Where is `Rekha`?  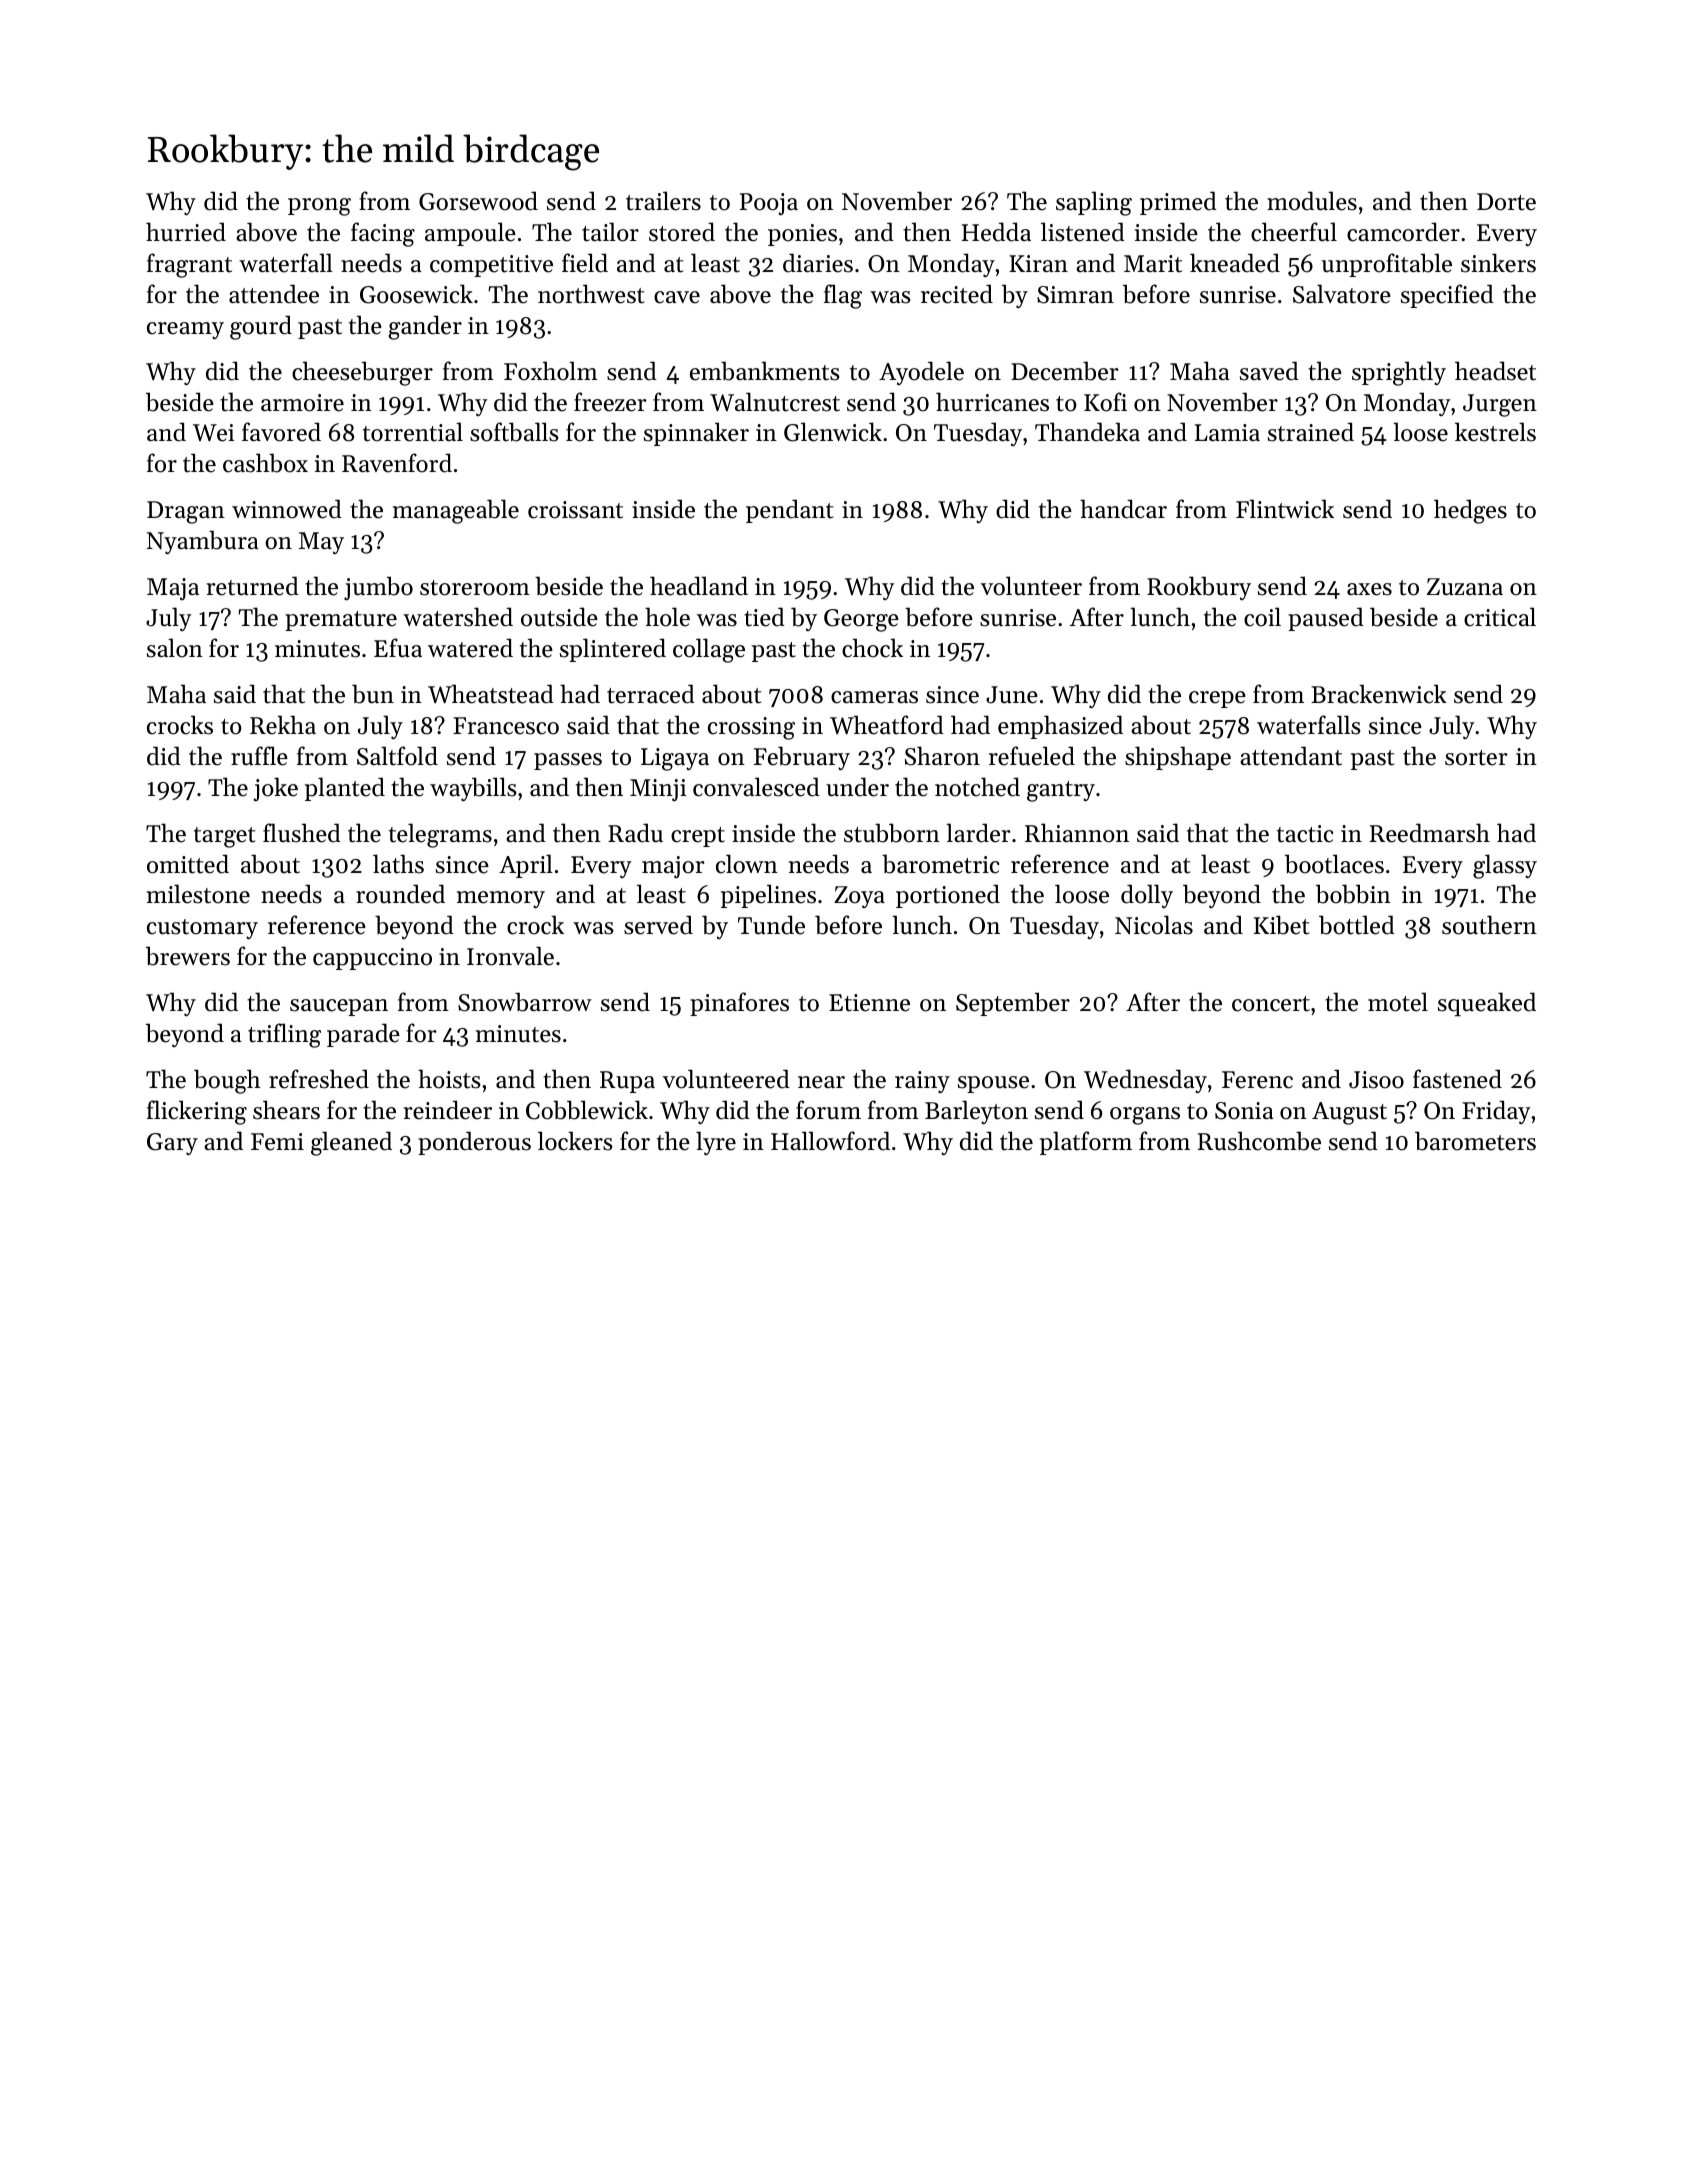 Rekha is located at coordinates (283, 725).
